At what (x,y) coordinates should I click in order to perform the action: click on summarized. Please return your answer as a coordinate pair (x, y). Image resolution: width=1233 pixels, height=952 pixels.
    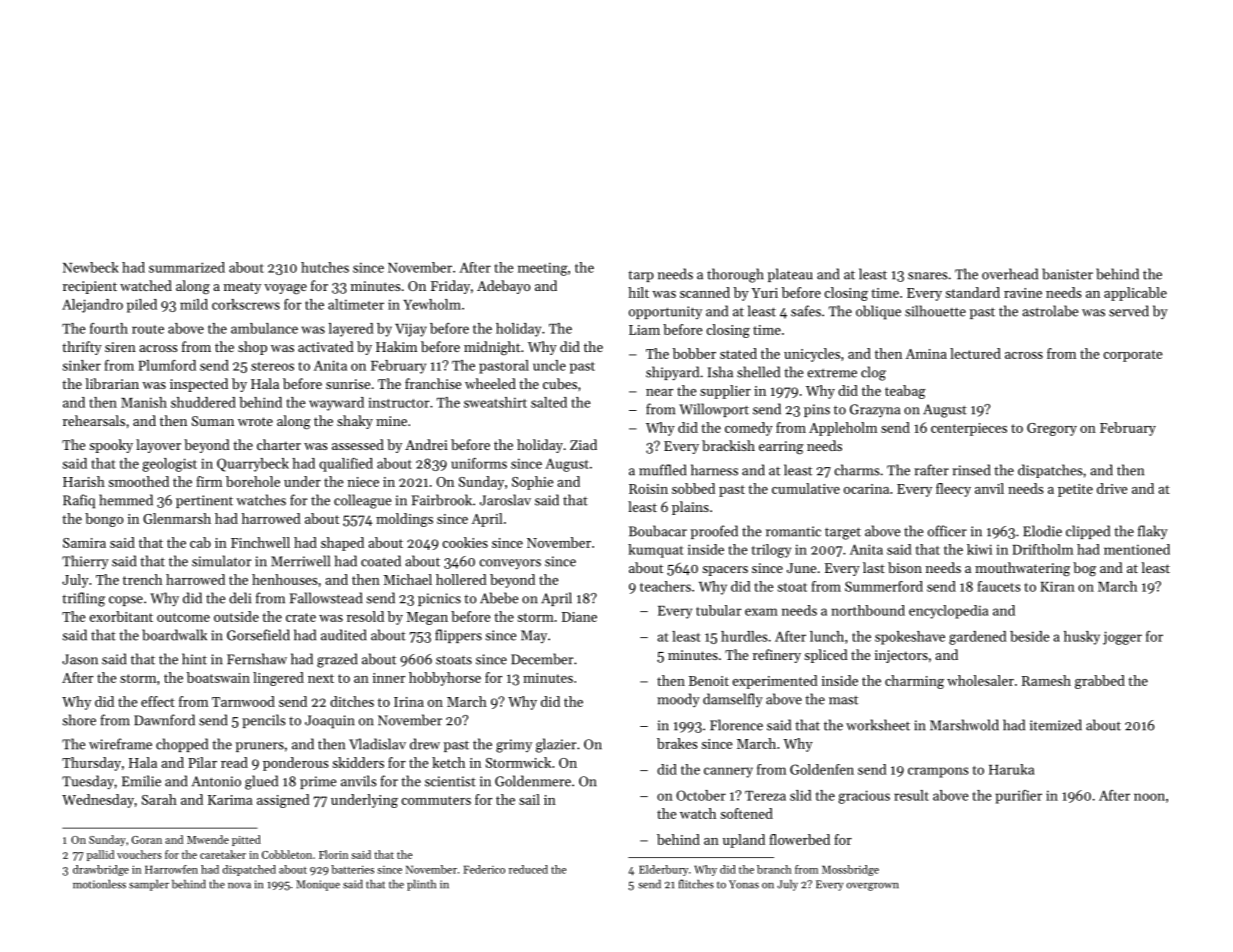
    Looking at the image, I should click on (187, 267).
